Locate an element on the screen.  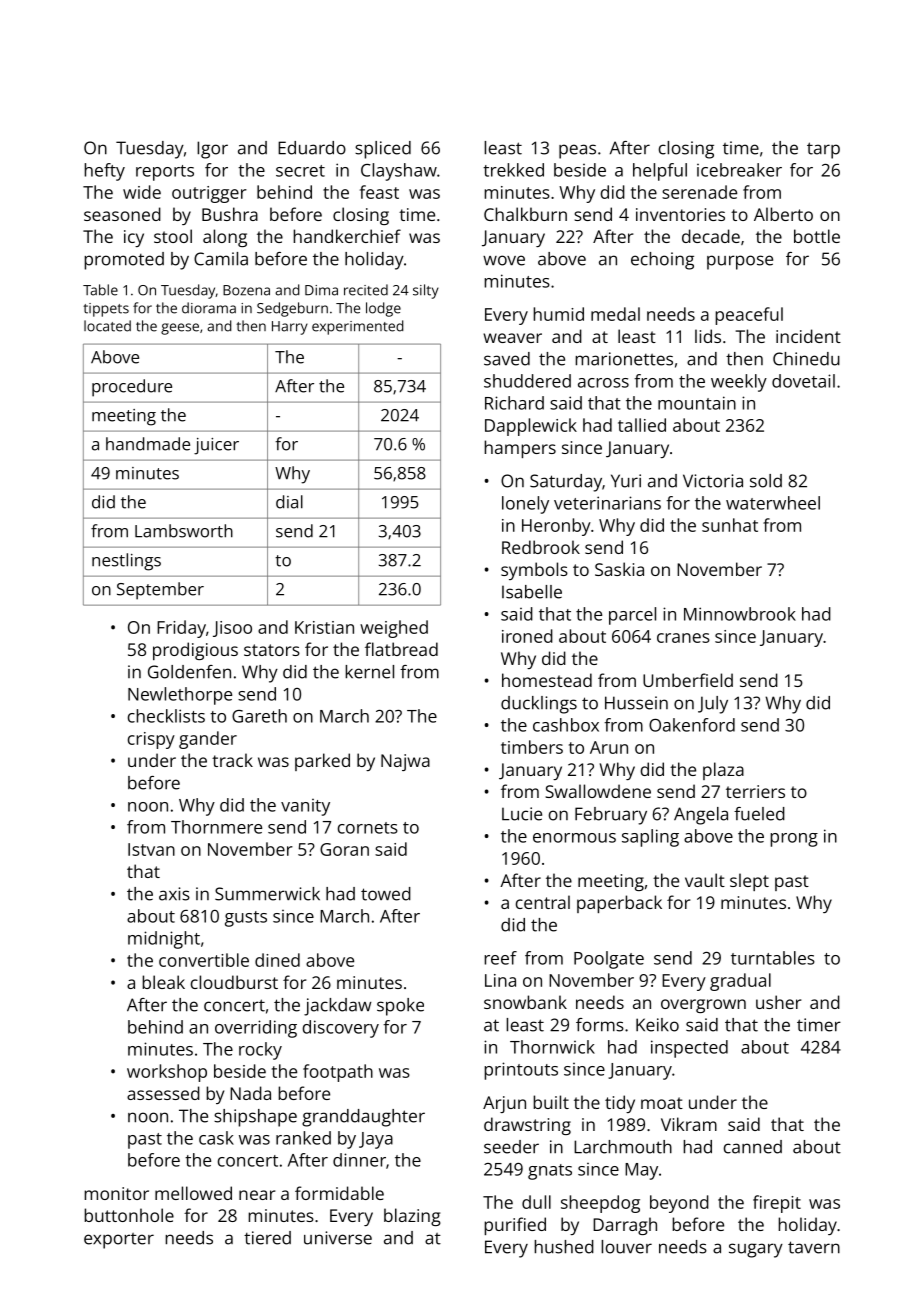
gusts is located at coordinates (246, 919).
